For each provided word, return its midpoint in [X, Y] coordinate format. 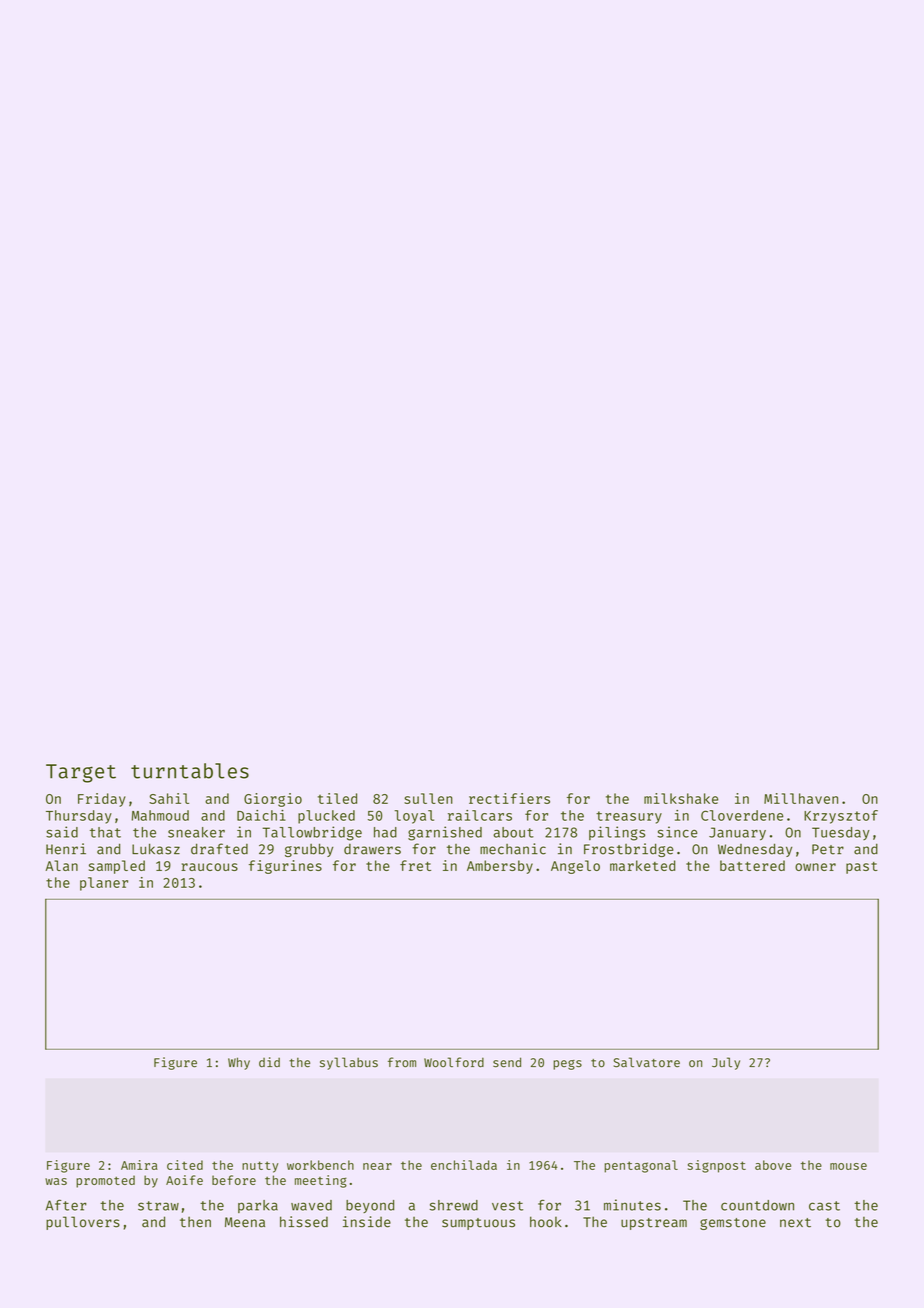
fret [415, 865]
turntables [190, 771]
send [507, 1062]
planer [104, 884]
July [726, 1063]
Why [239, 1063]
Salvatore [647, 1062]
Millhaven [801, 798]
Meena [245, 1222]
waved [311, 1205]
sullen [428, 798]
